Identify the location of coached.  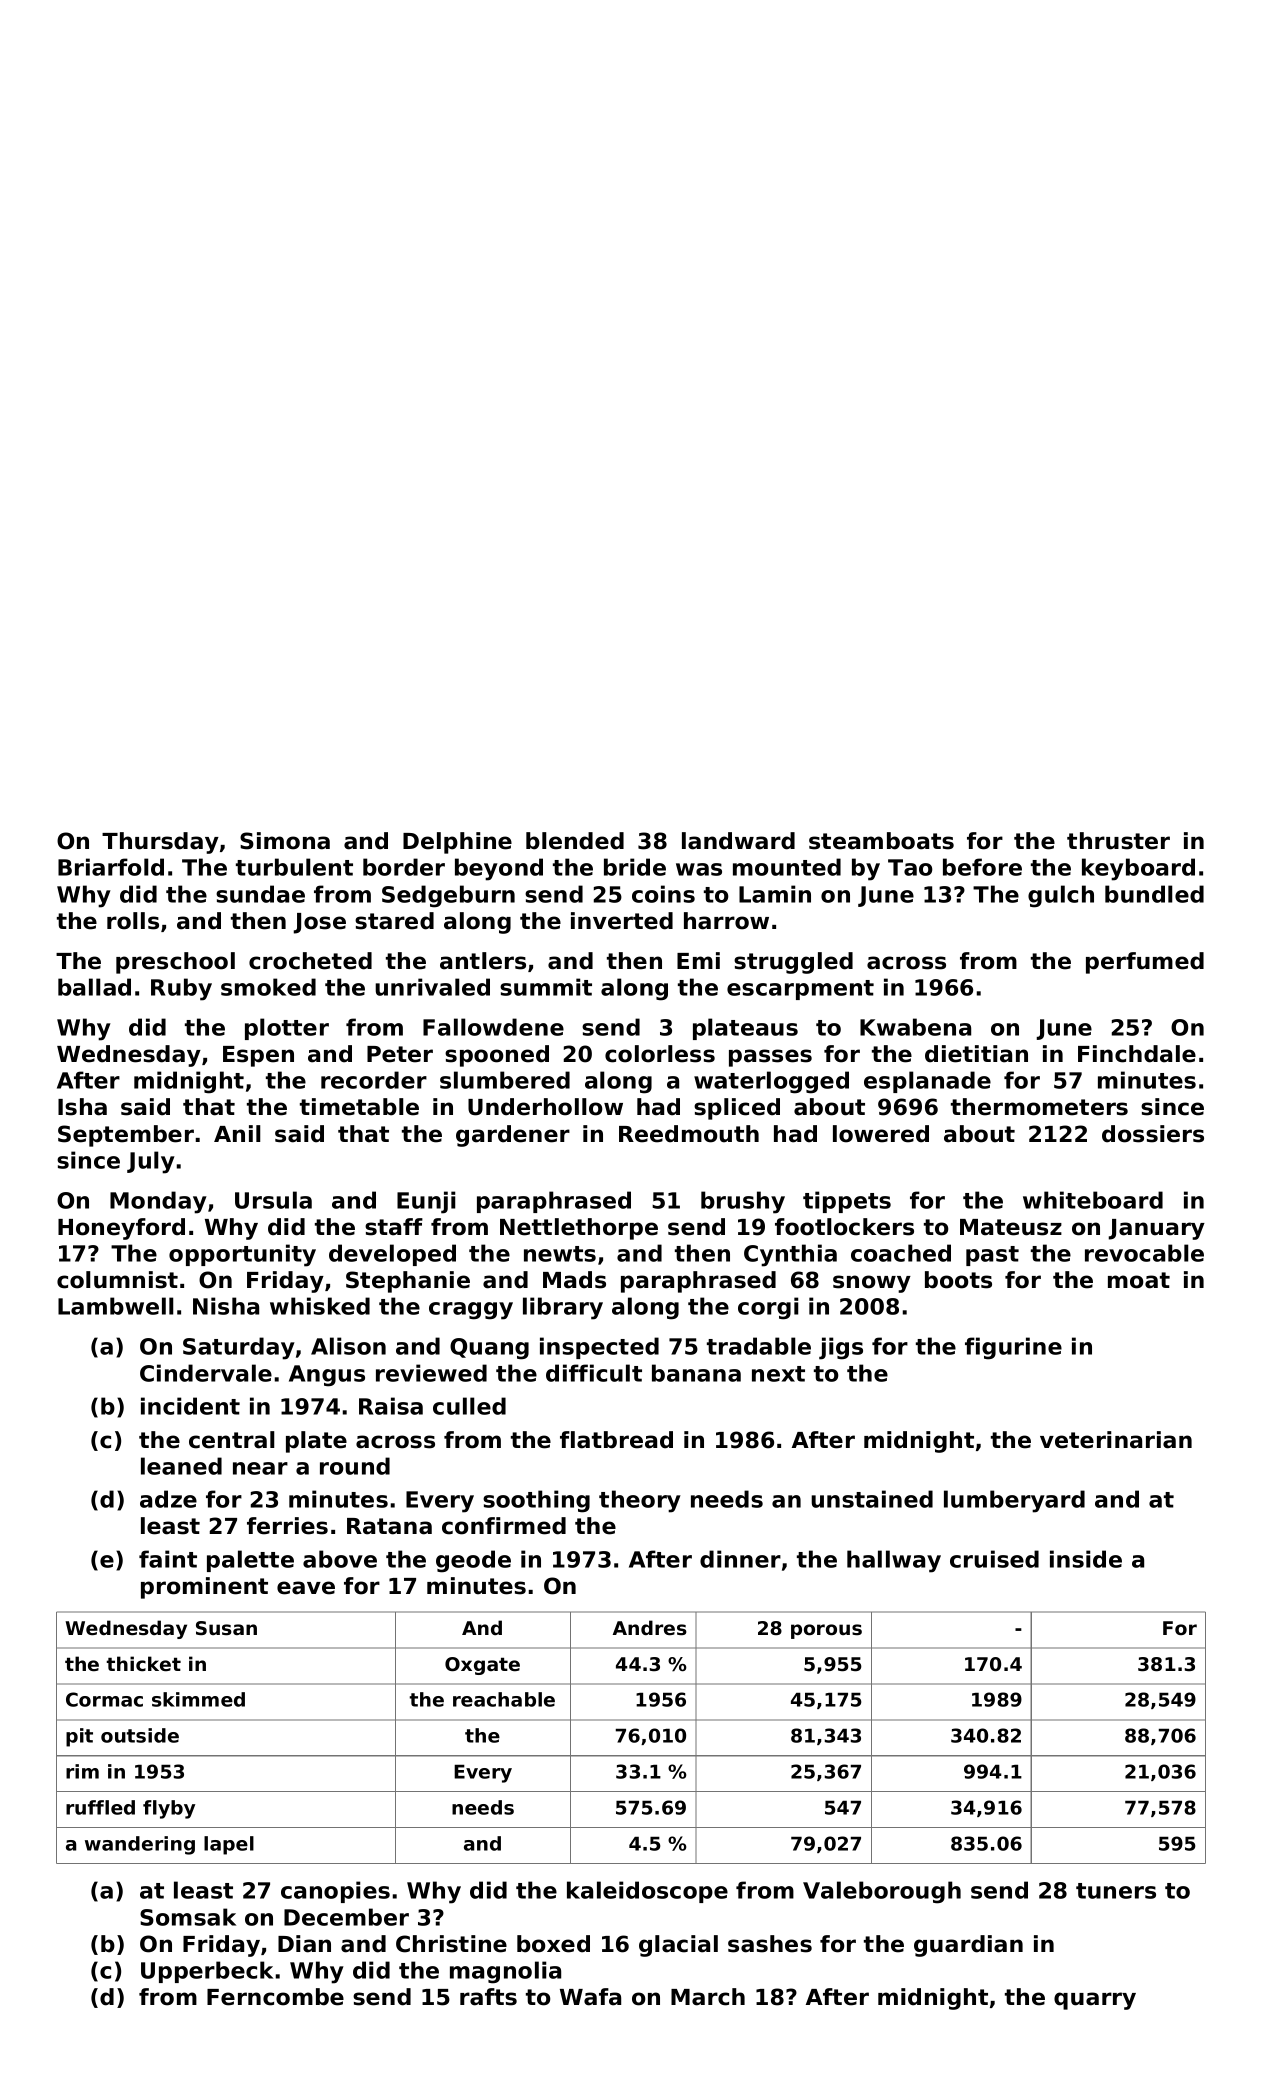
(901, 1253).
